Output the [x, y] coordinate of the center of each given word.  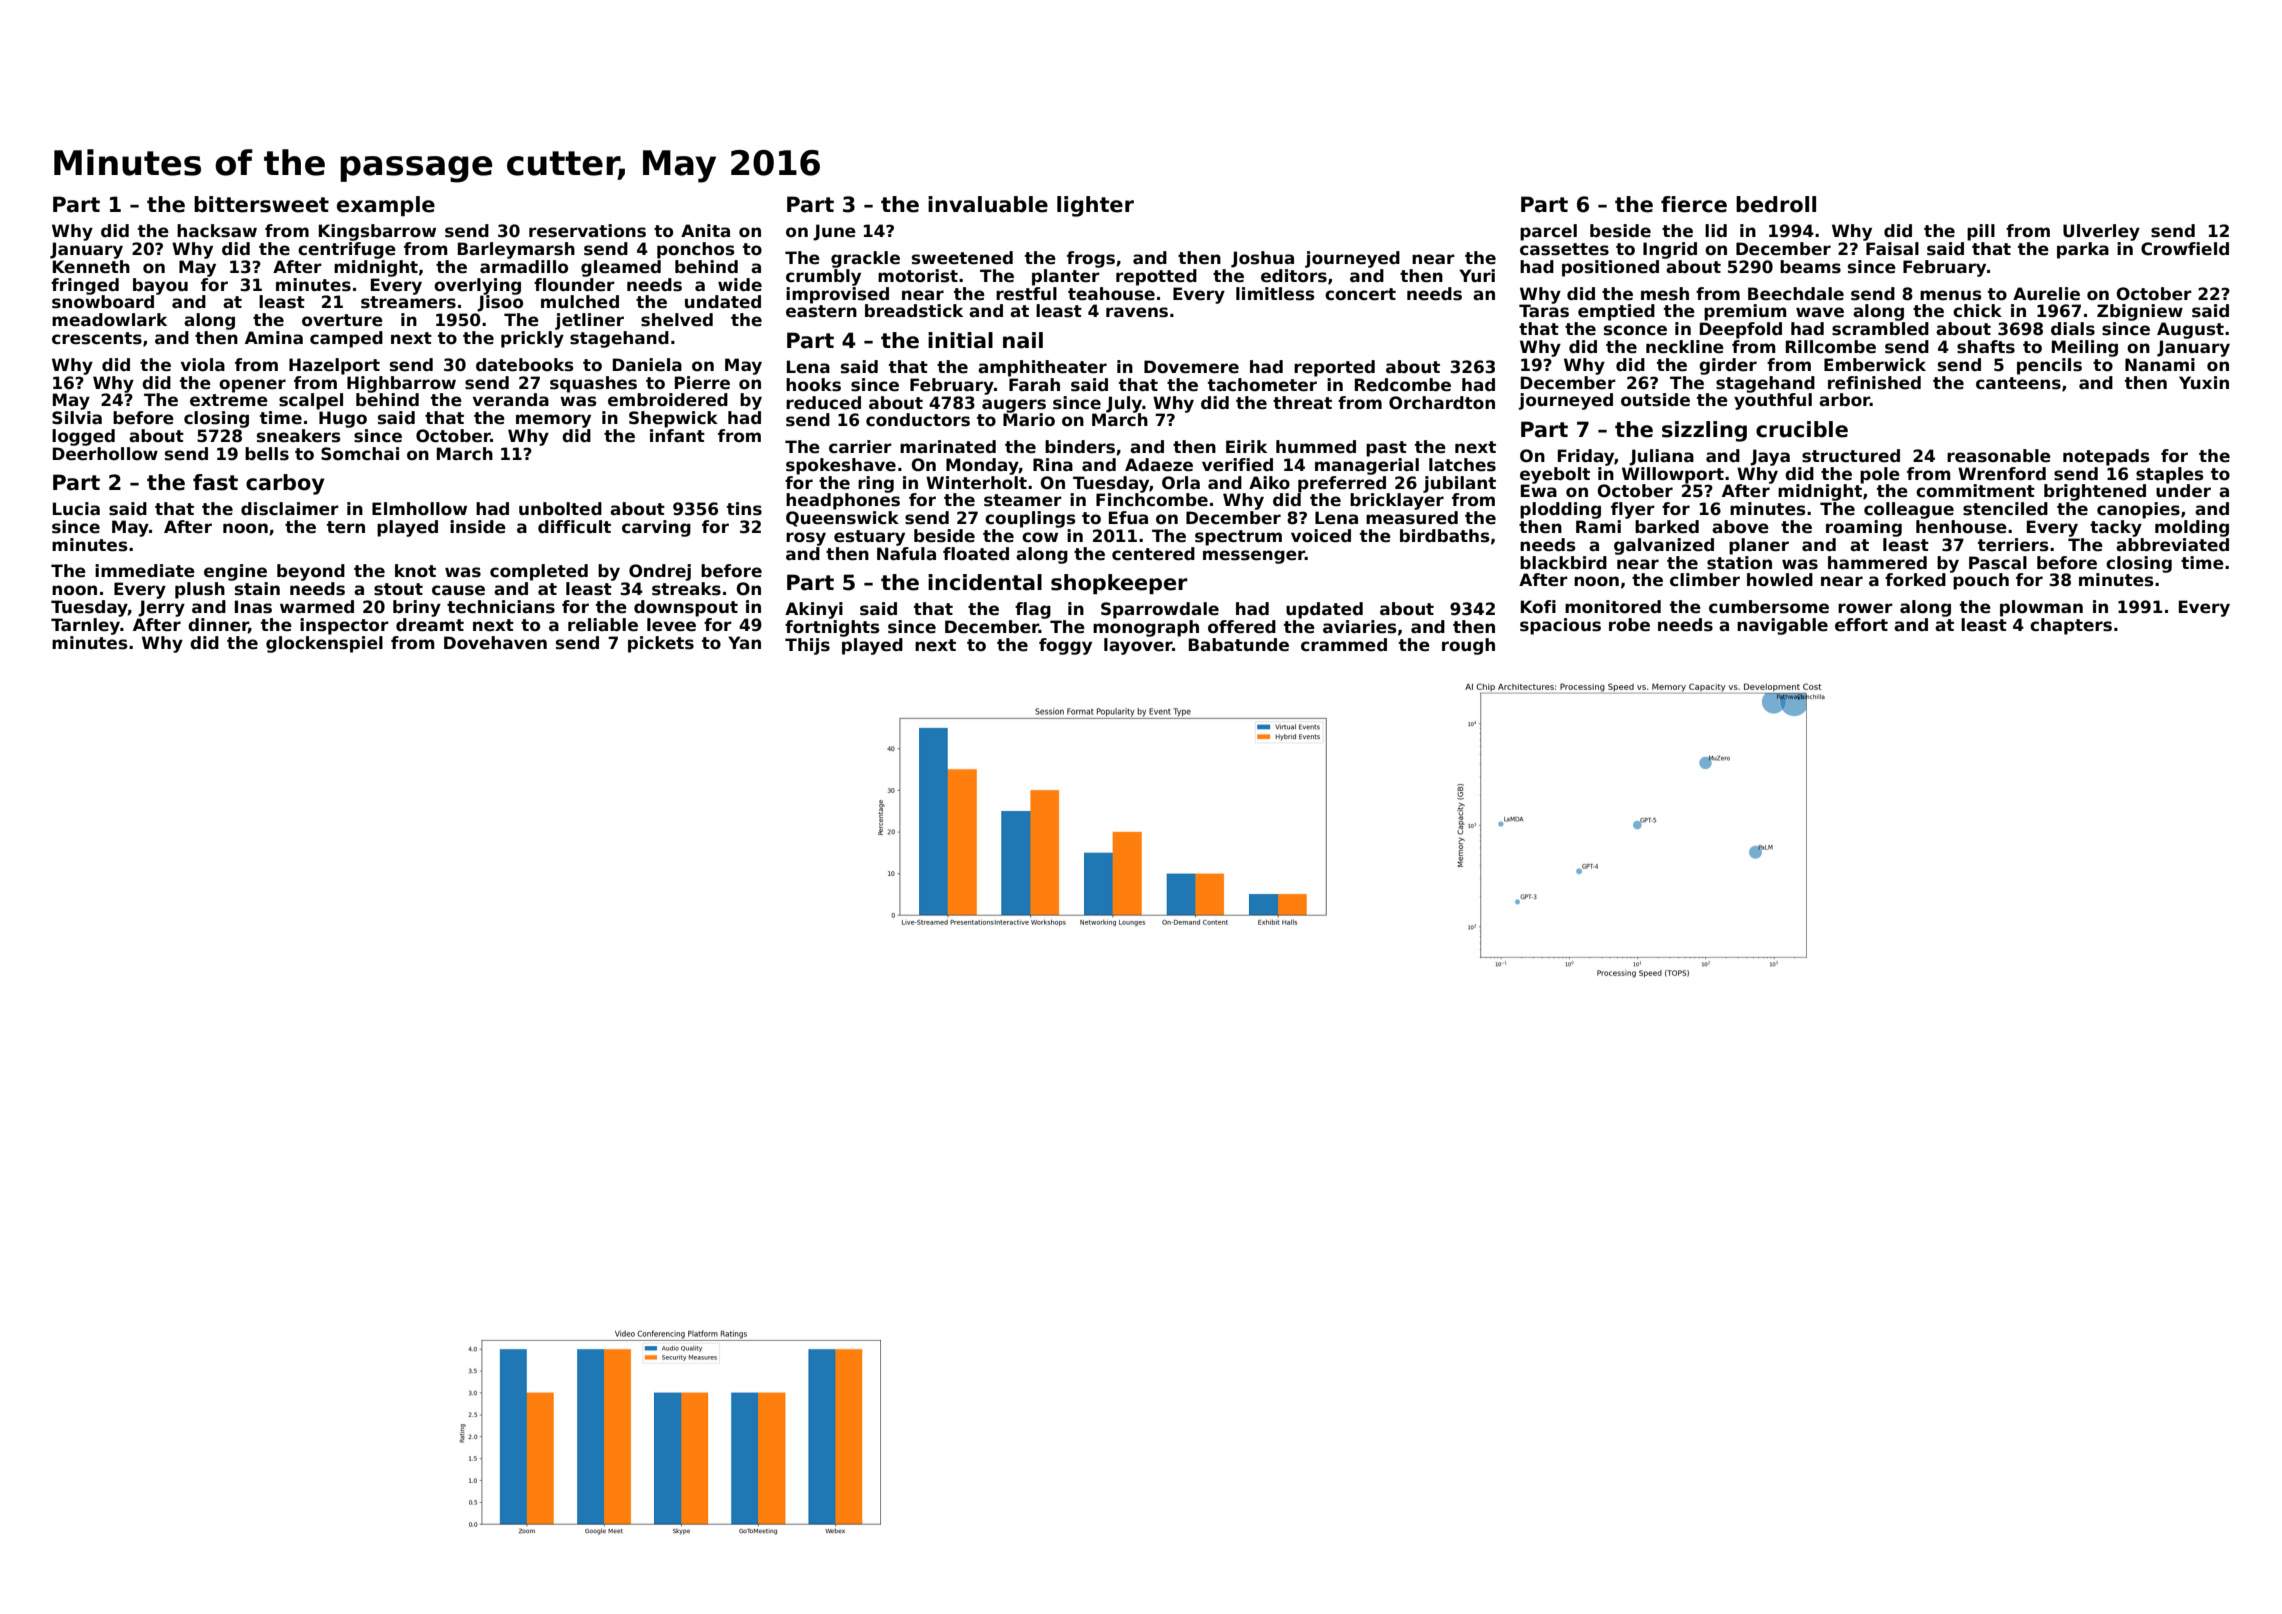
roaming [1864, 528]
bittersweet [261, 204]
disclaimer [290, 509]
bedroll [1776, 204]
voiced [1321, 536]
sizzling [1704, 431]
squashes [593, 384]
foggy [1065, 646]
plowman [2041, 608]
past [1386, 449]
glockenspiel [324, 644]
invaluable [988, 204]
